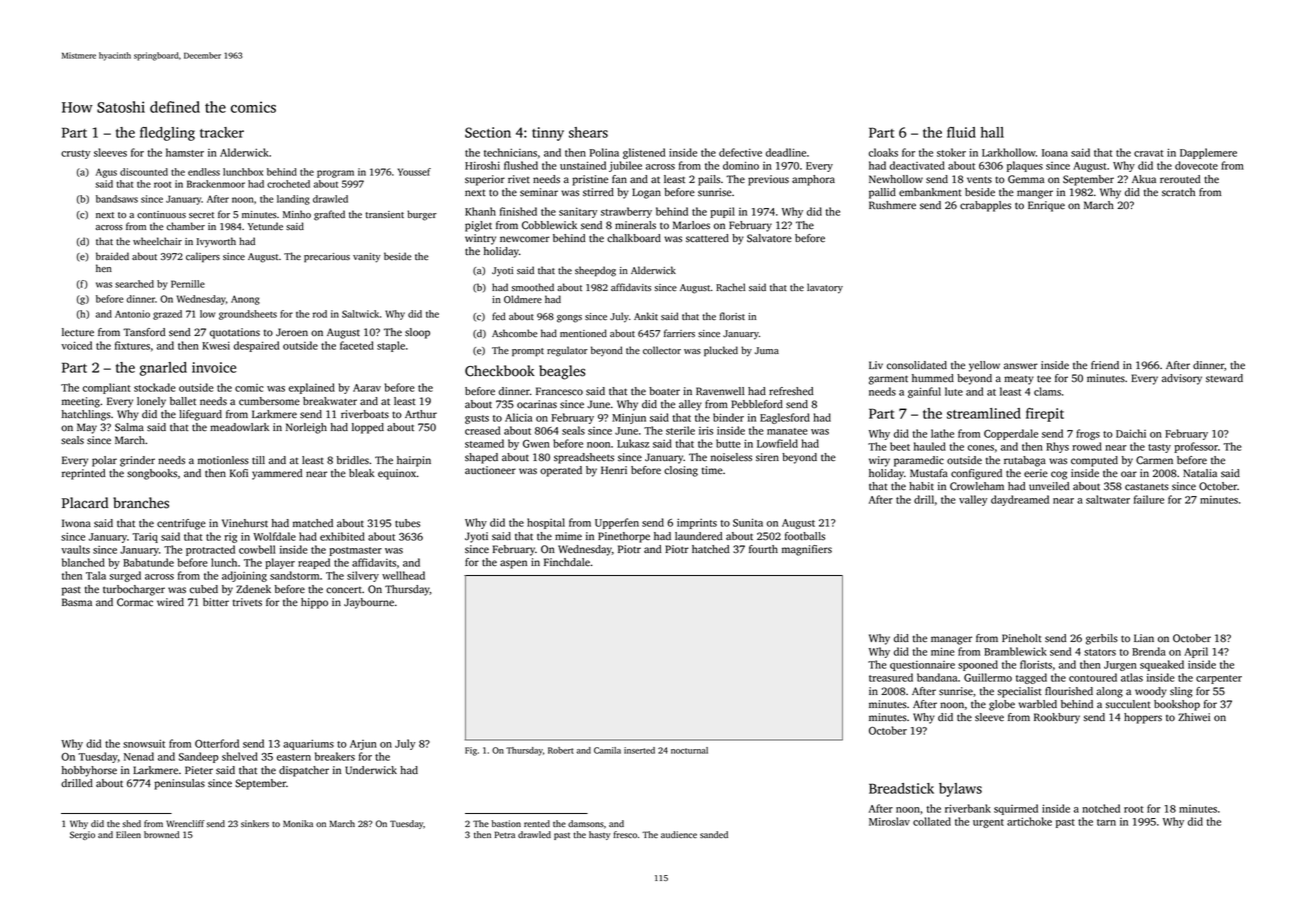 The height and width of the screenshot is (924, 1308). I want to click on browned, so click(161, 834).
